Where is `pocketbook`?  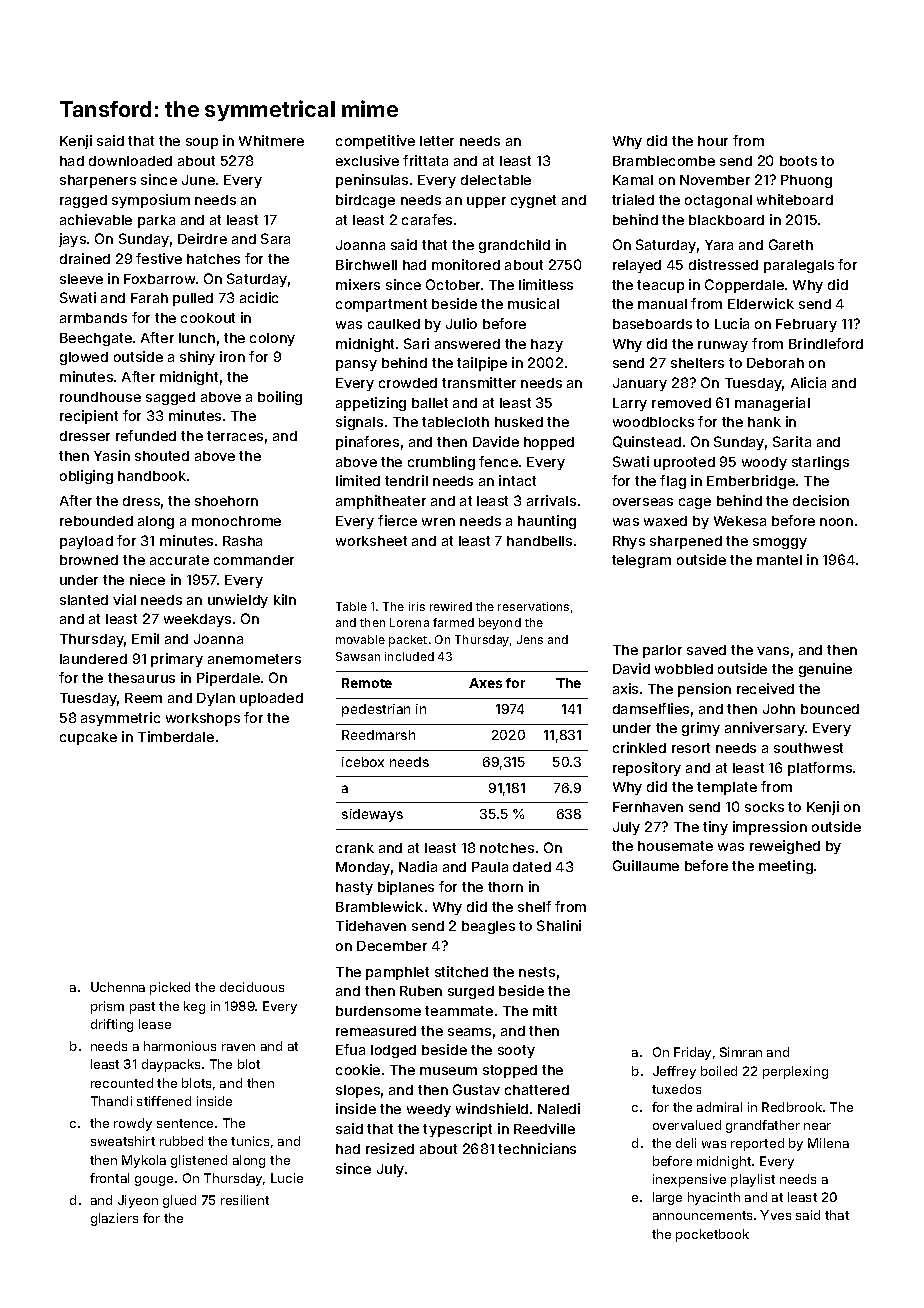
pocketbook is located at coordinates (712, 1235).
